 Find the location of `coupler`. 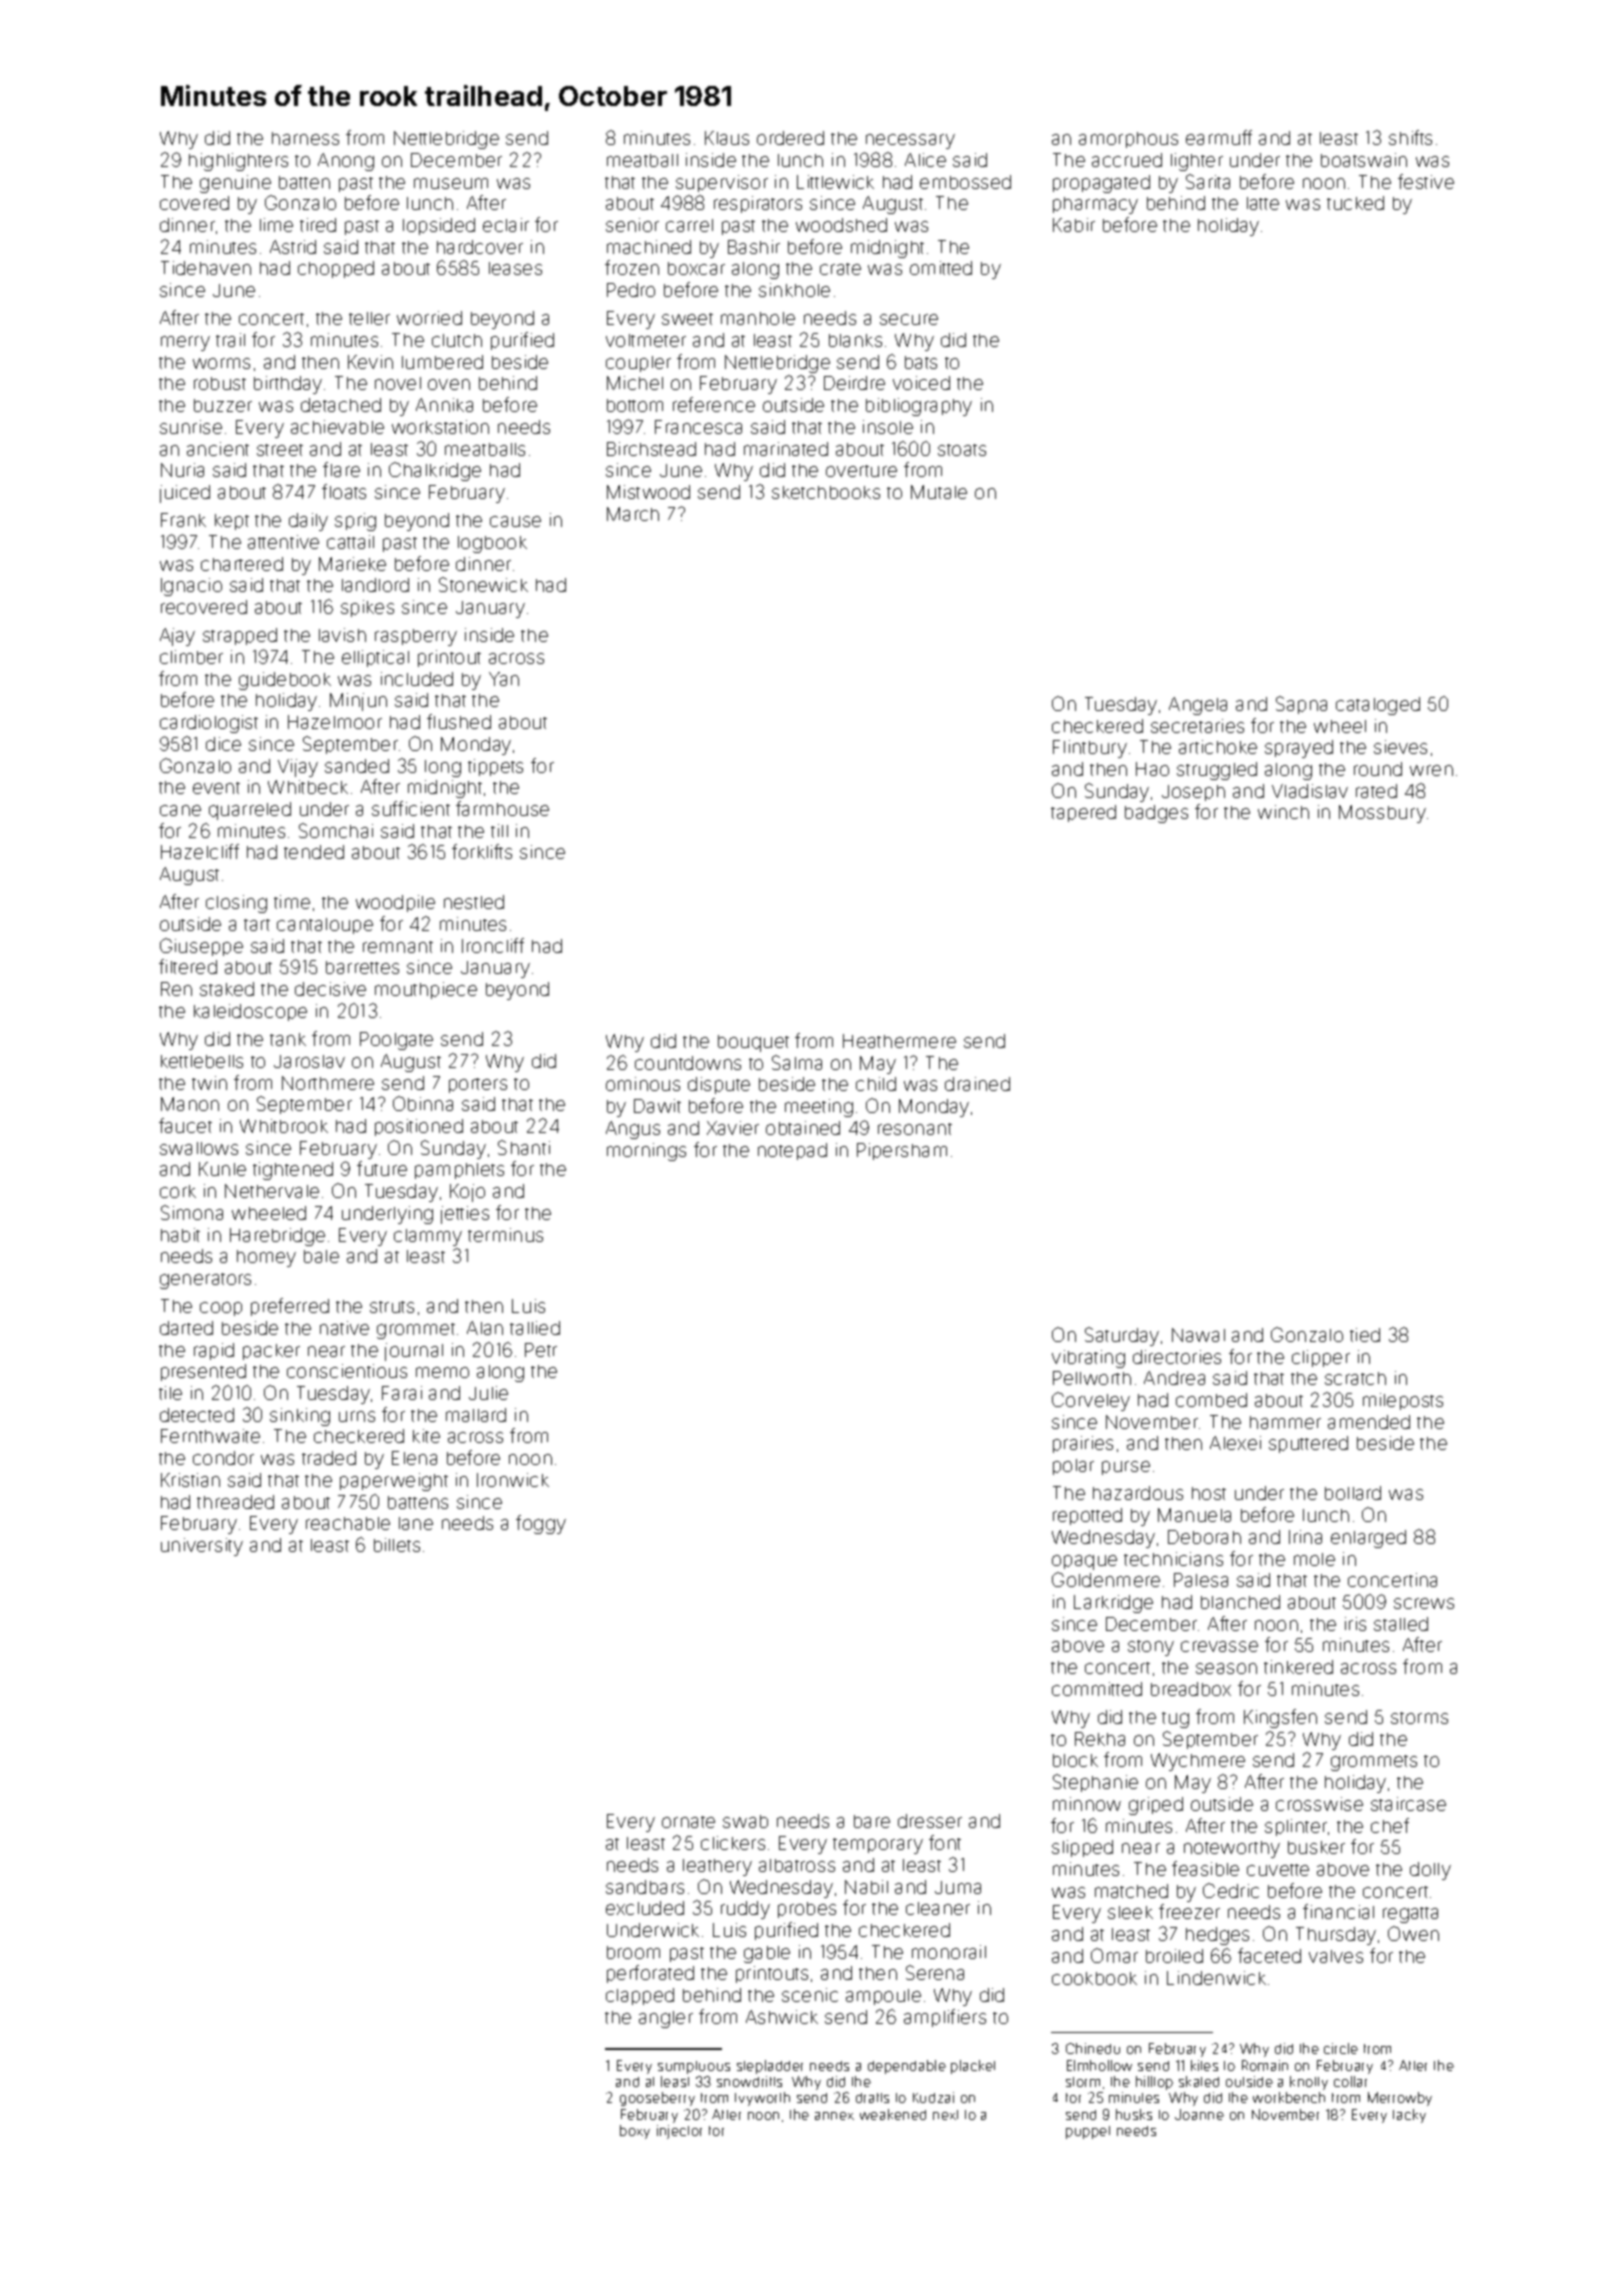

coupler is located at coordinates (638, 364).
